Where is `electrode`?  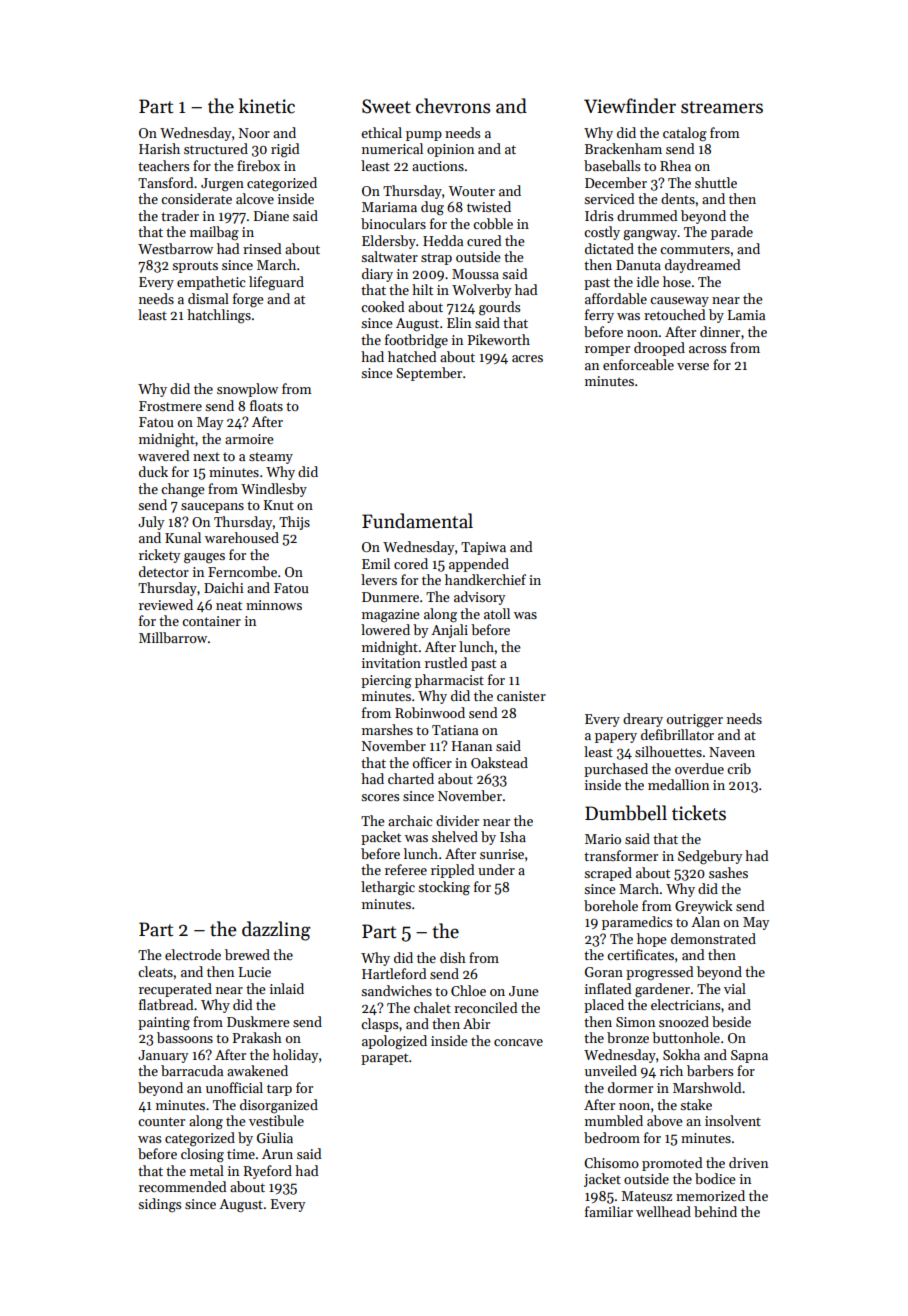 electrode is located at coordinates (193, 954).
